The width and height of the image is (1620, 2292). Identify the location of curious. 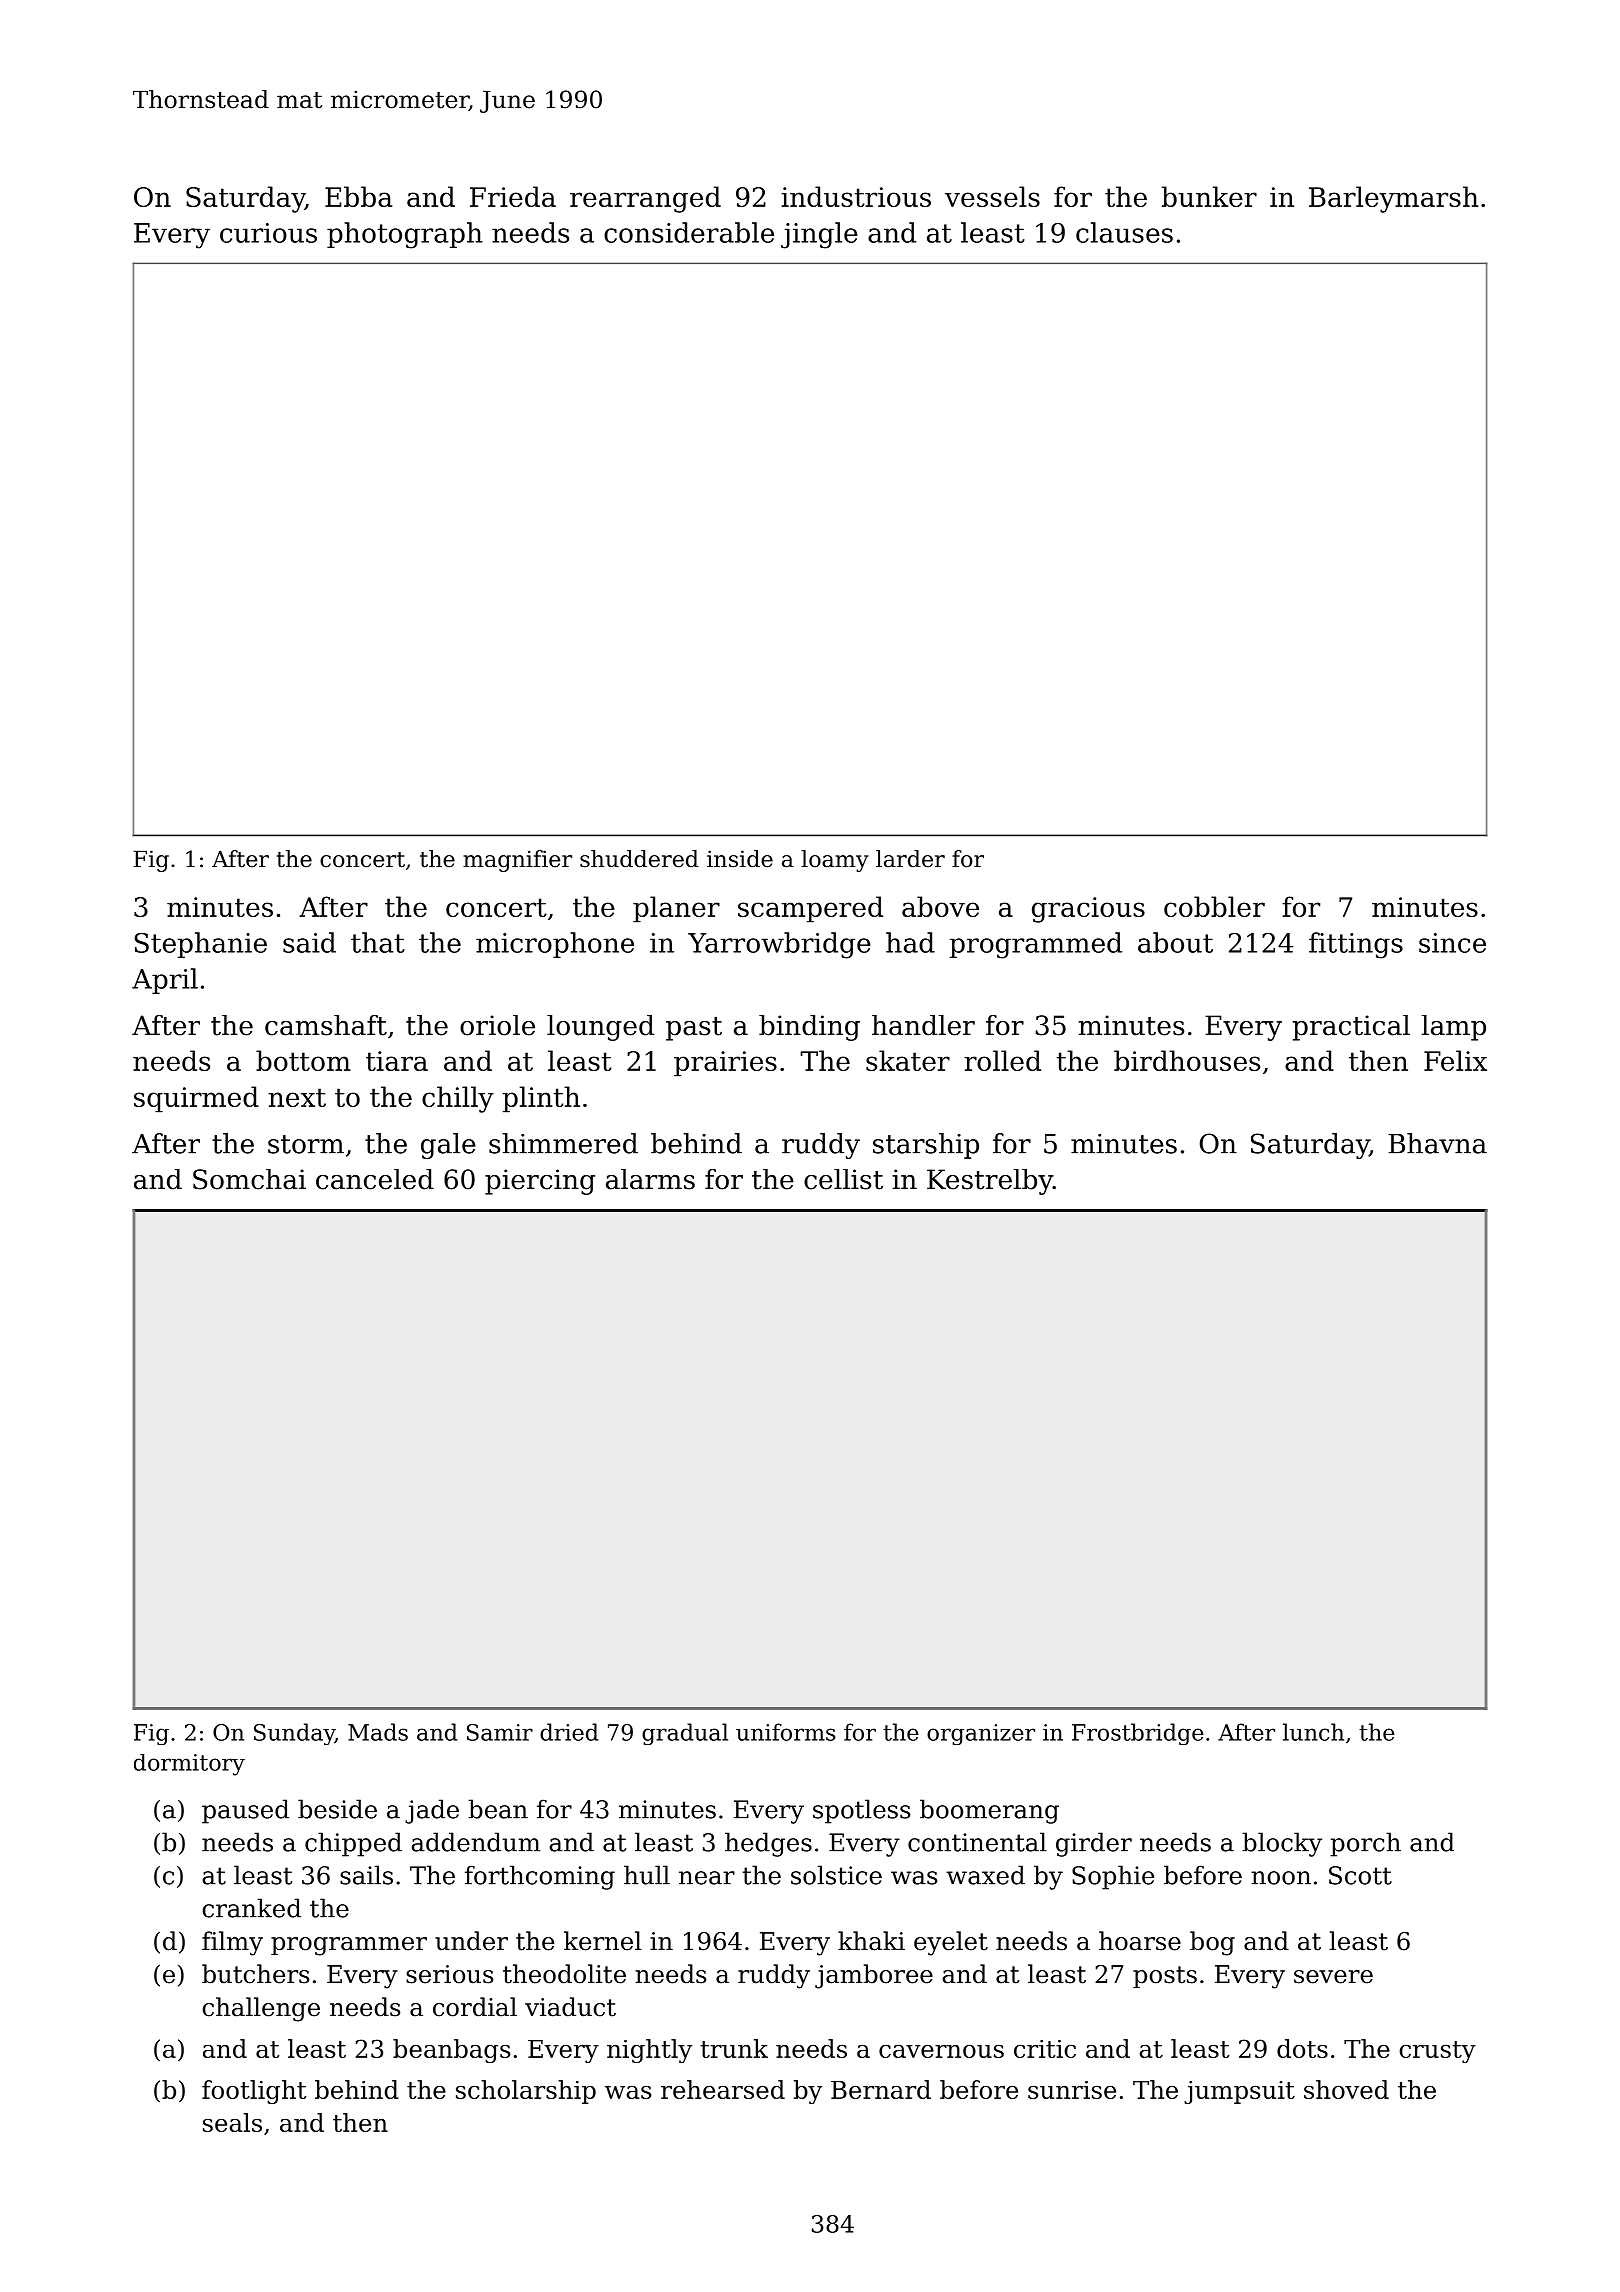
(268, 233).
